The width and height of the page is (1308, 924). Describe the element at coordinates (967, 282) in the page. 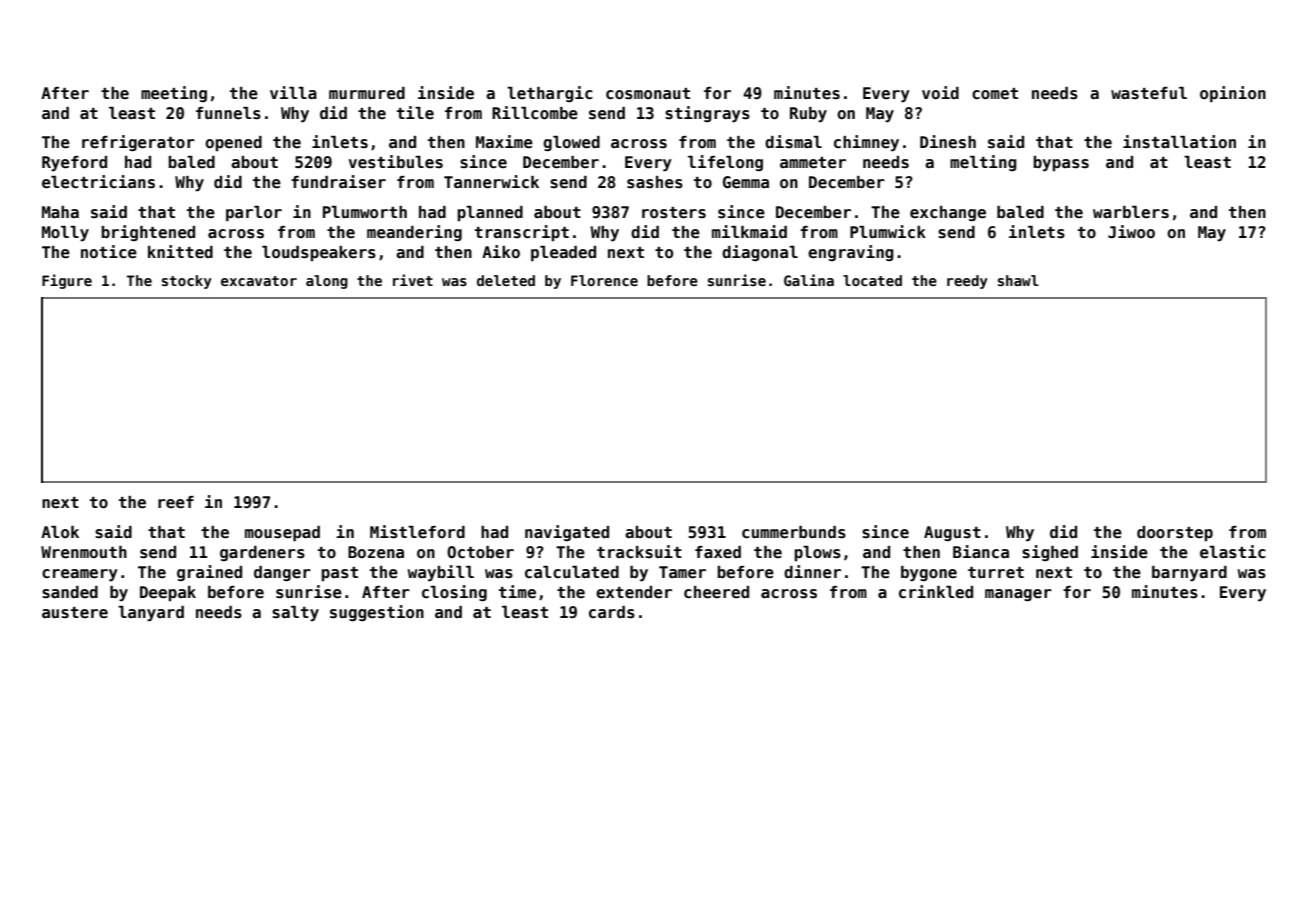

I see `reedy` at that location.
